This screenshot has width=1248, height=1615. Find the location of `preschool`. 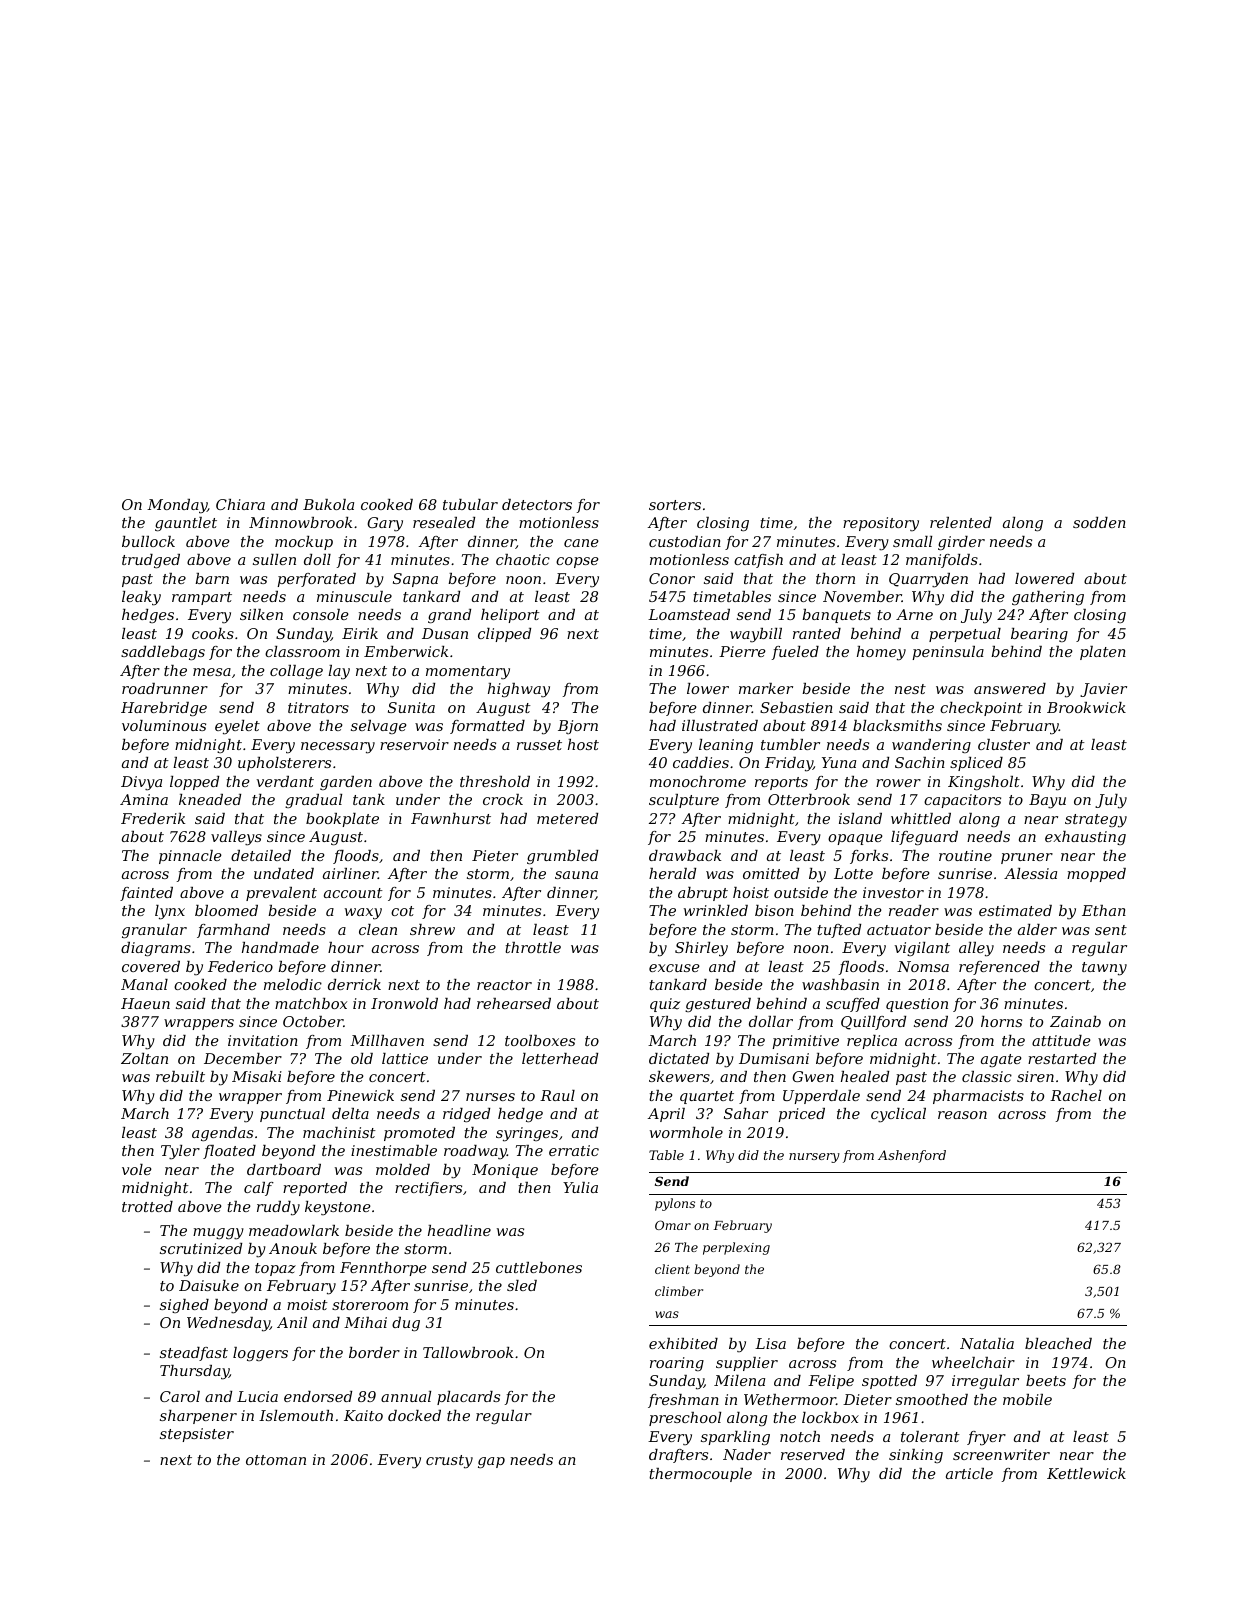

preschool is located at coordinates (685, 1419).
